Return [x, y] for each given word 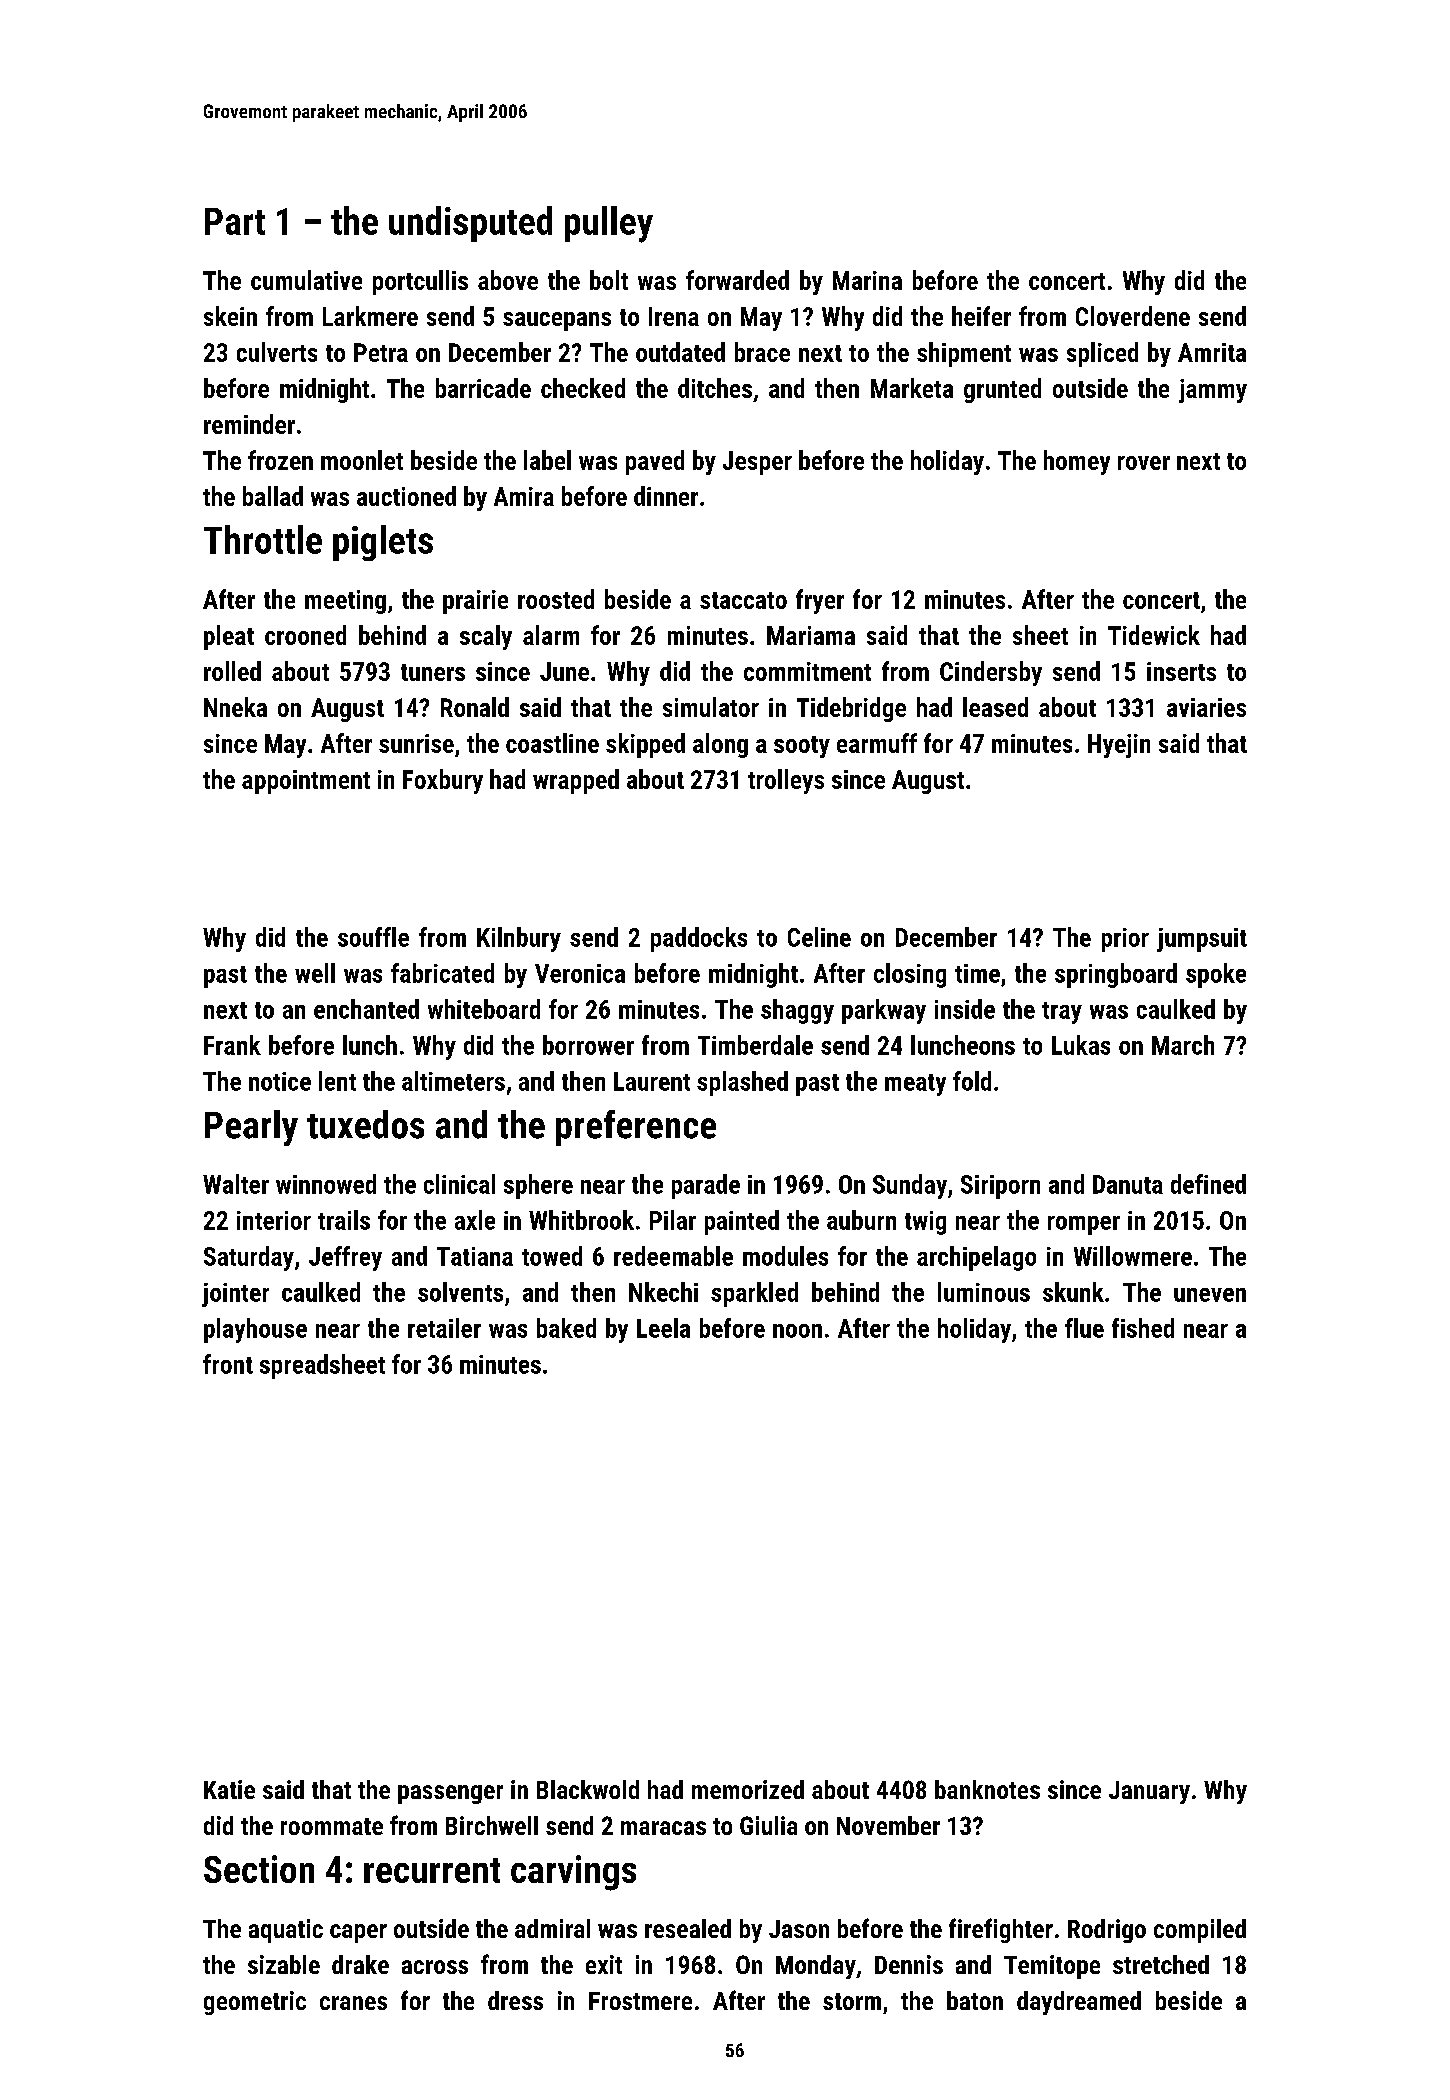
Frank [232, 1045]
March [1183, 1045]
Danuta [1128, 1184]
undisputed [470, 224]
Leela [663, 1328]
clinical [459, 1184]
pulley [609, 224]
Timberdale [755, 1045]
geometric [255, 2003]
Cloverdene [1133, 316]
